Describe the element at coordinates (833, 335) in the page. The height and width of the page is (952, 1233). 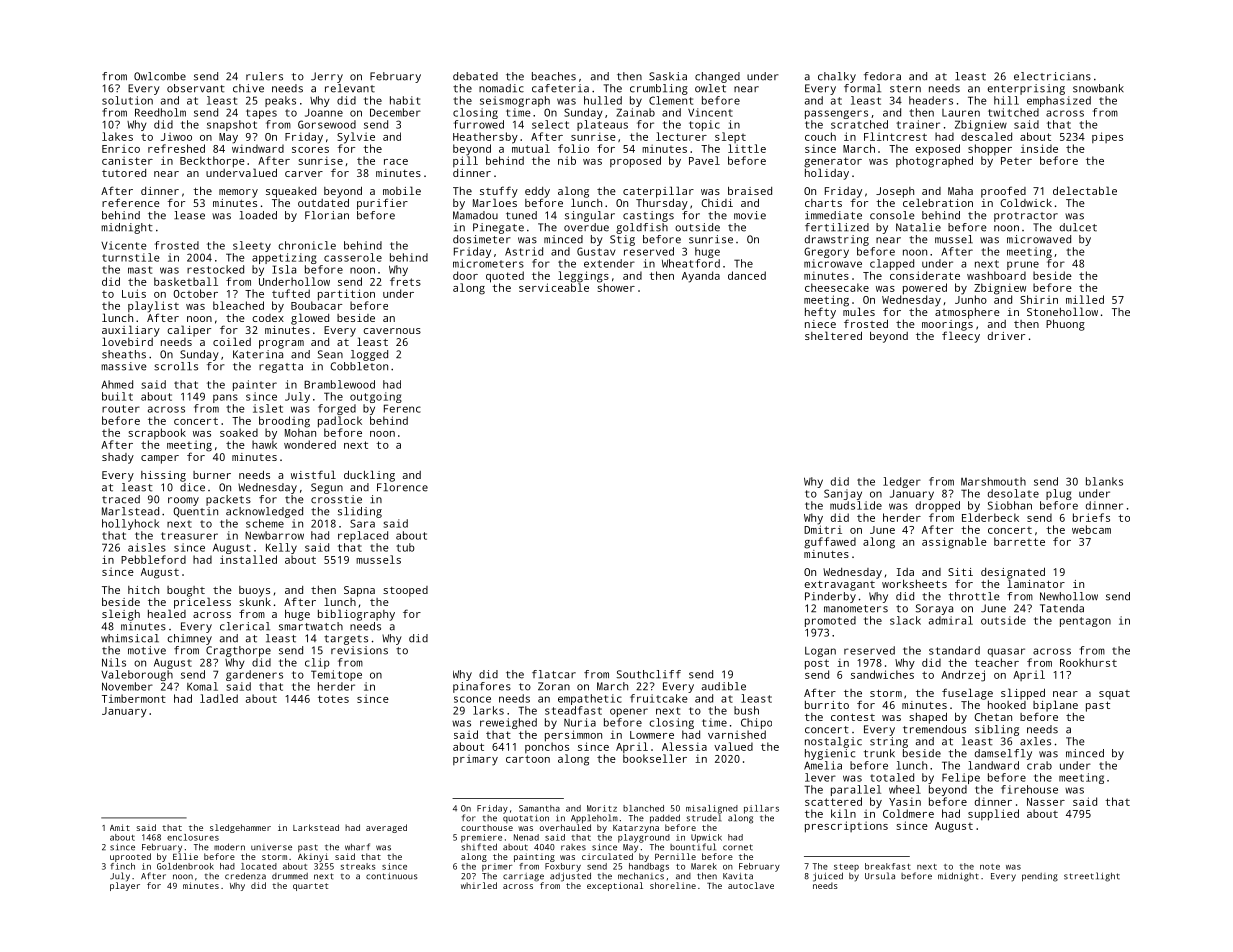
I see `sheltered` at that location.
